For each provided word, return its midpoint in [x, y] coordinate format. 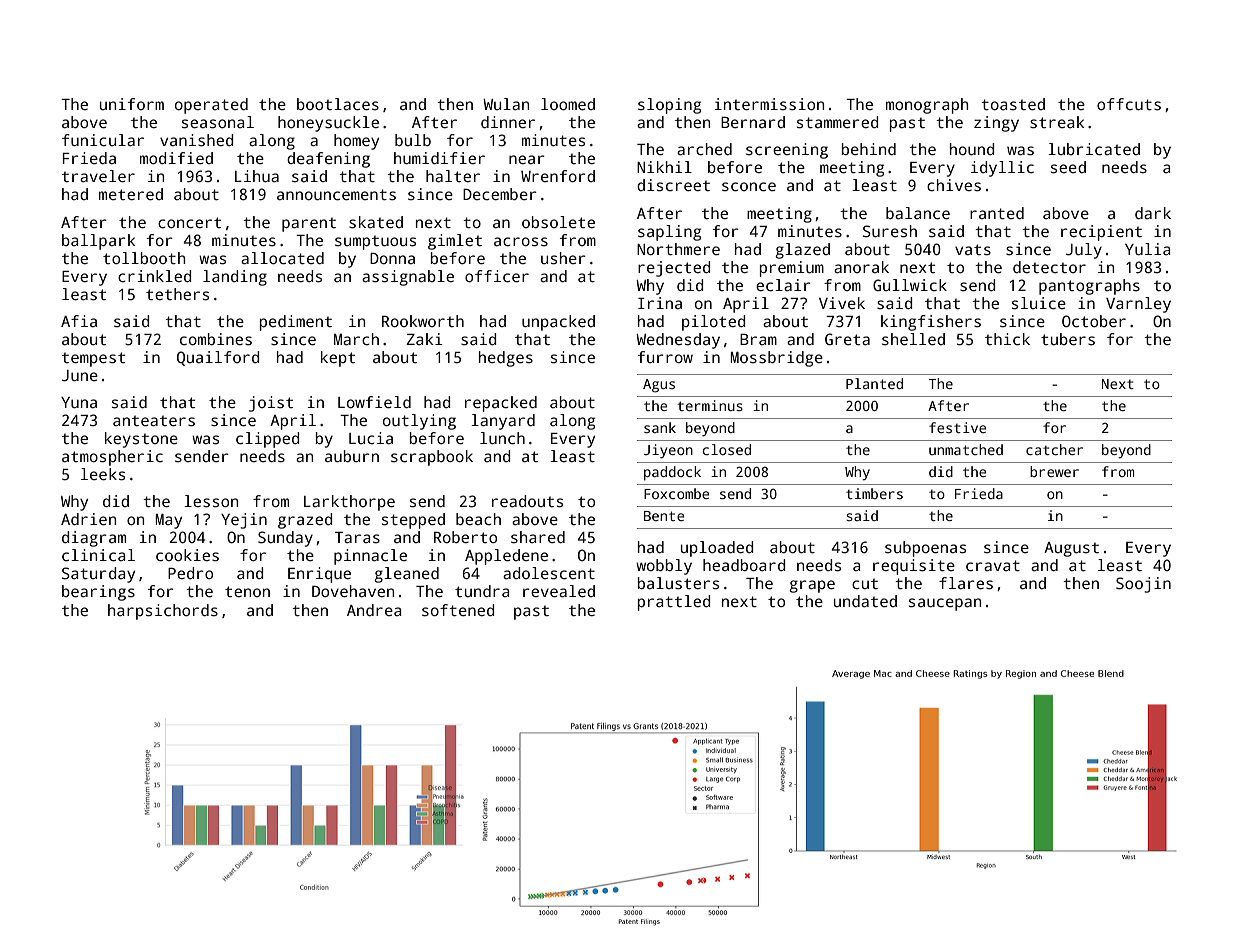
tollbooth [144, 258]
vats [973, 250]
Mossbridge [777, 359]
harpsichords [163, 612]
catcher [1054, 449]
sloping [669, 106]
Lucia [371, 438]
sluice [1039, 303]
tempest [93, 359]
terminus [710, 405]
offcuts [1129, 104]
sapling [669, 233]
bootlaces [338, 104]
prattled [674, 603]
